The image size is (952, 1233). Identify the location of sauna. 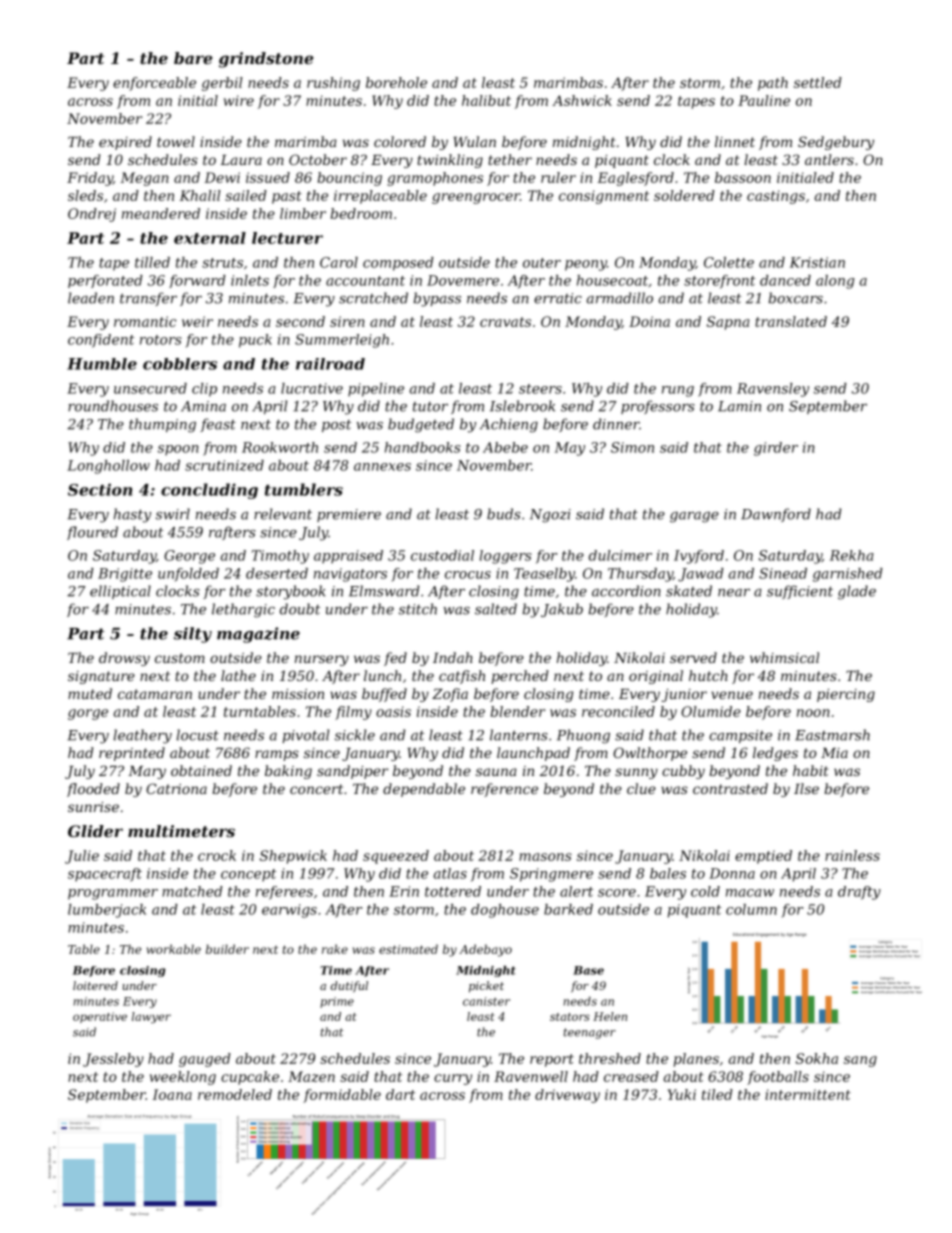
(496, 772).
